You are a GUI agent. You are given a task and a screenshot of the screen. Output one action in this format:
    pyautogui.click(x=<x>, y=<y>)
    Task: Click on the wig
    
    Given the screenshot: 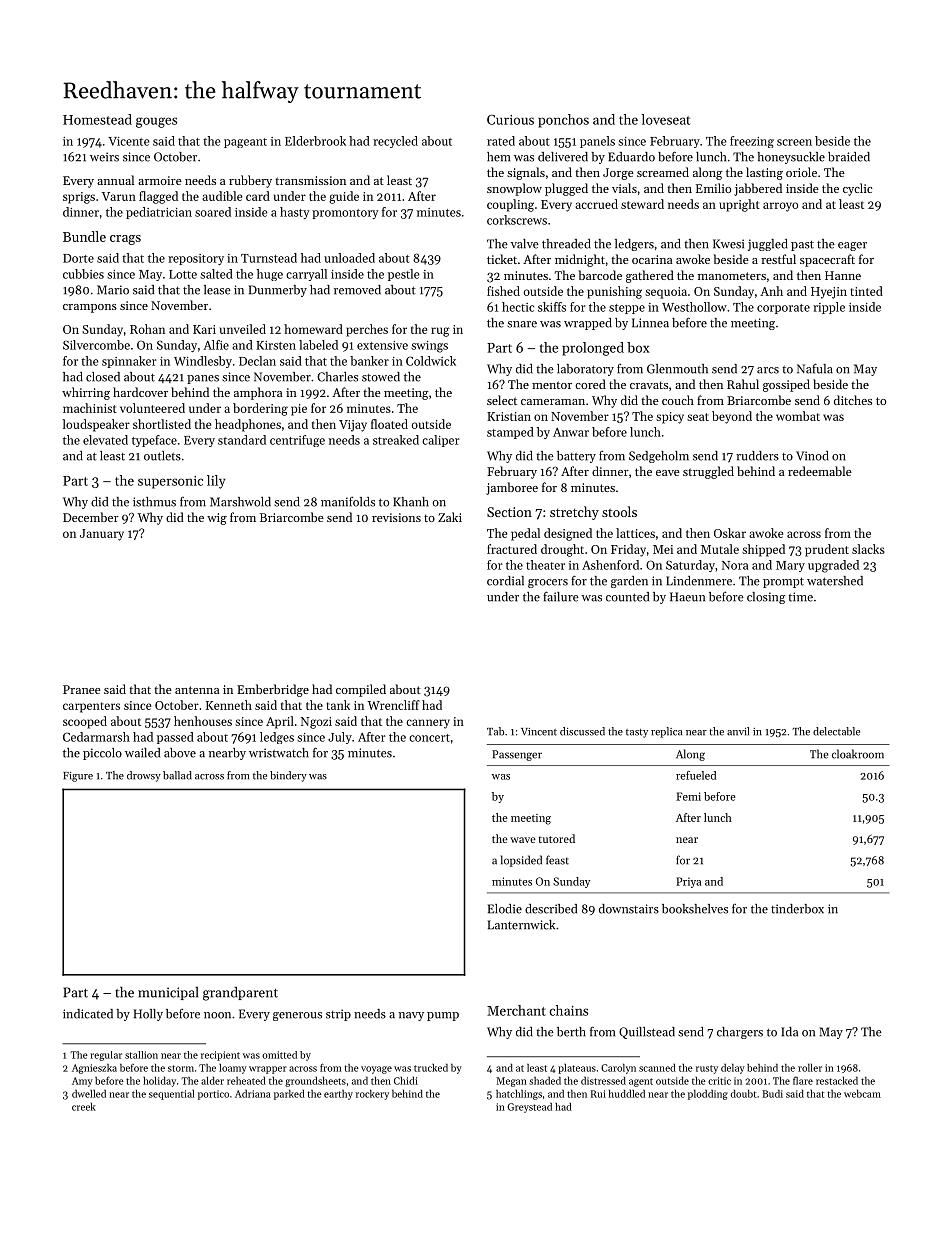 What is the action you would take?
    pyautogui.click(x=217, y=519)
